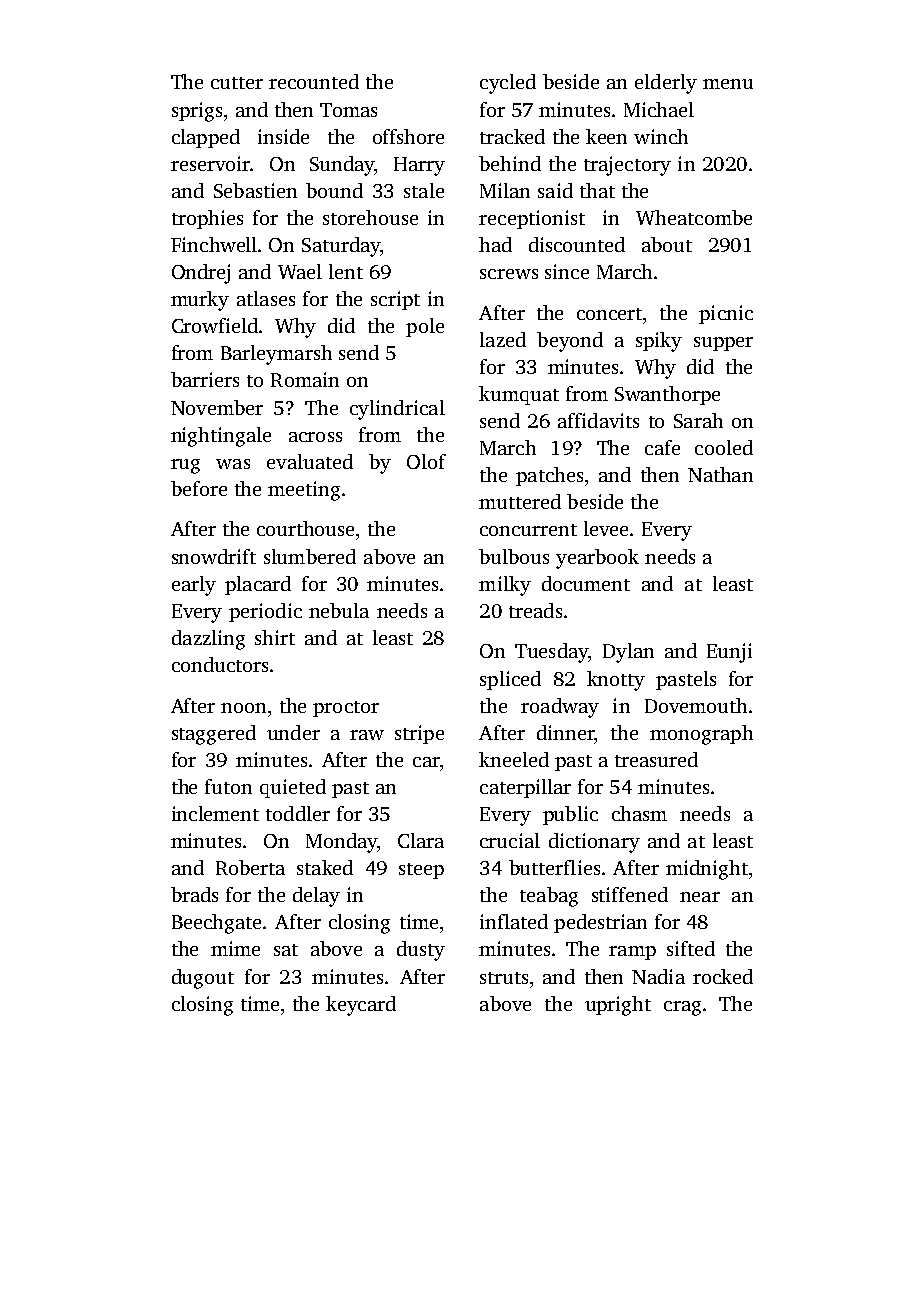 This page has height=1311, width=924. What do you see at coordinates (495, 244) in the page?
I see `had` at bounding box center [495, 244].
